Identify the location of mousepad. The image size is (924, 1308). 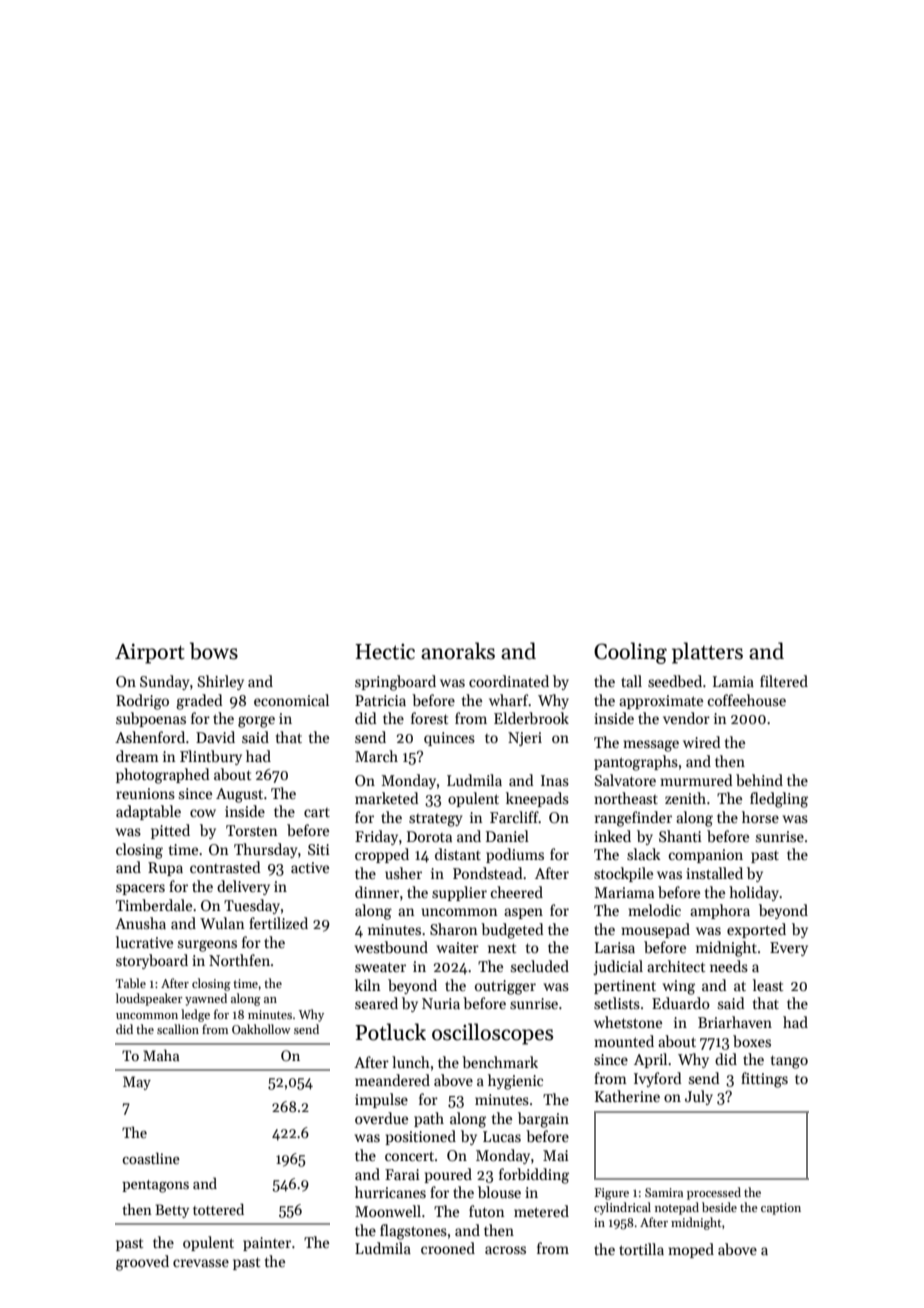
(655, 930).
